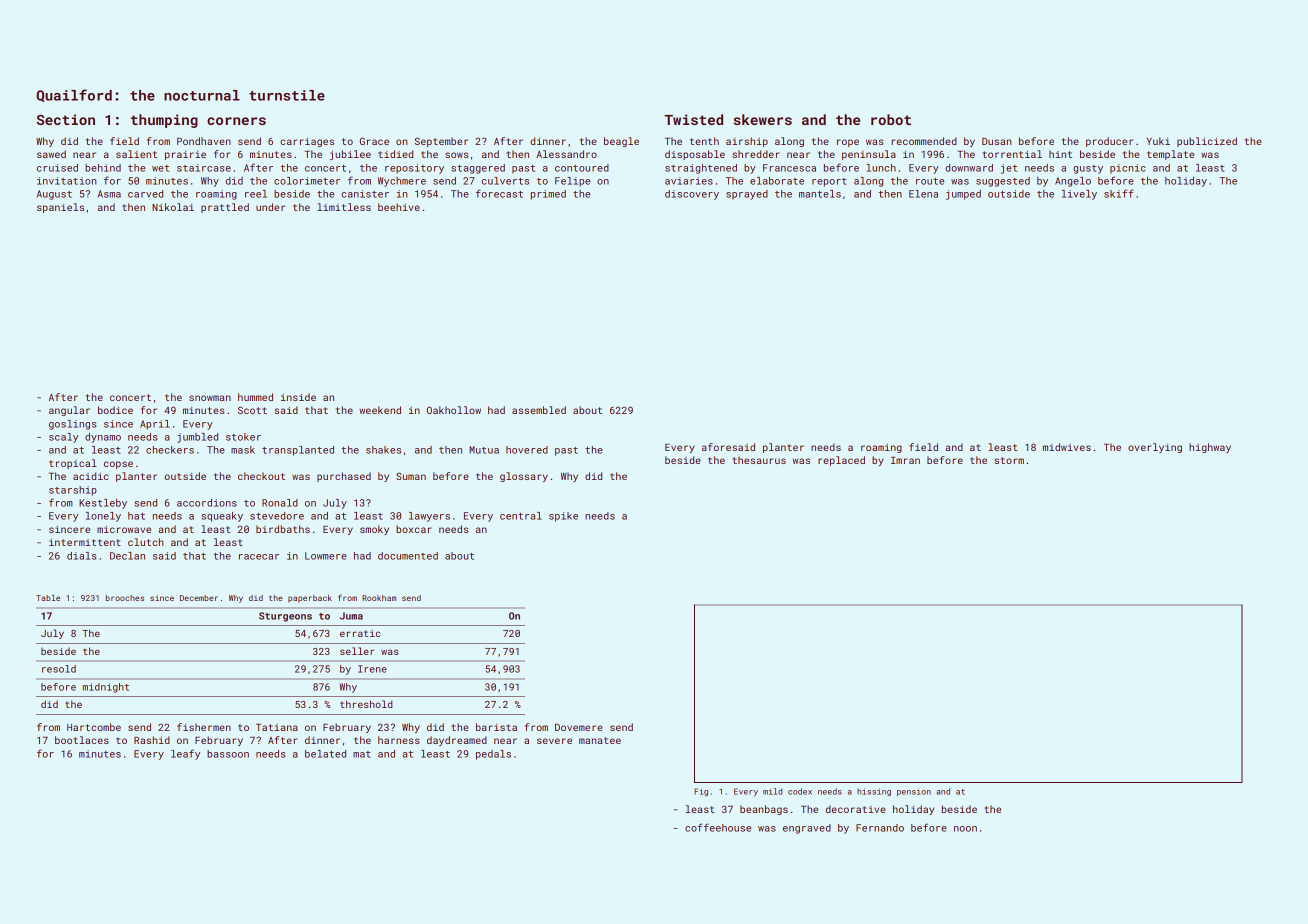 This page has height=924, width=1308. What do you see at coordinates (69, 411) in the page?
I see `angular` at bounding box center [69, 411].
